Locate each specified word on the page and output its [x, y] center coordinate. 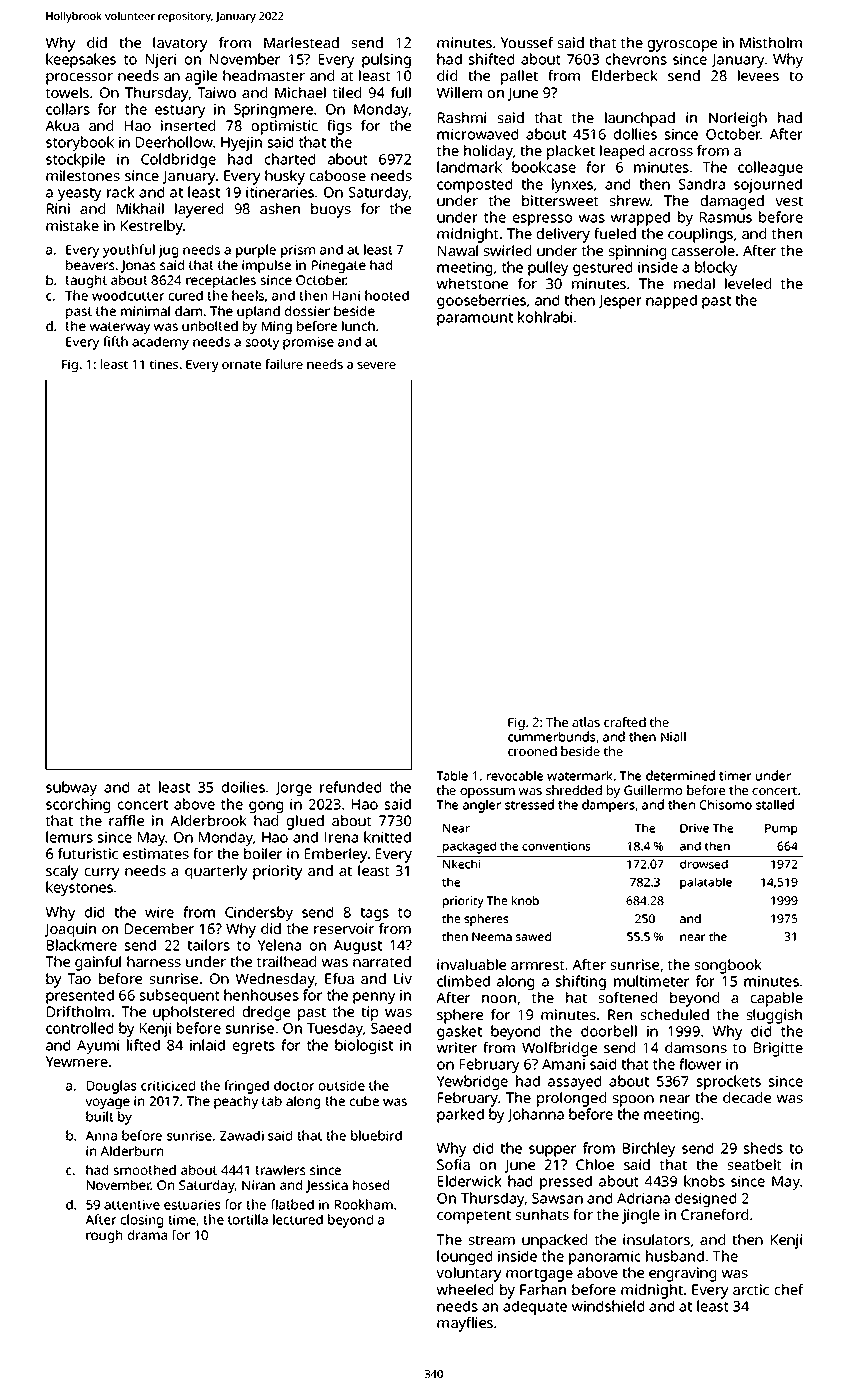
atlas [586, 722]
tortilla [248, 1219]
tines [164, 364]
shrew [630, 200]
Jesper [620, 302]
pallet [519, 77]
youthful [129, 251]
